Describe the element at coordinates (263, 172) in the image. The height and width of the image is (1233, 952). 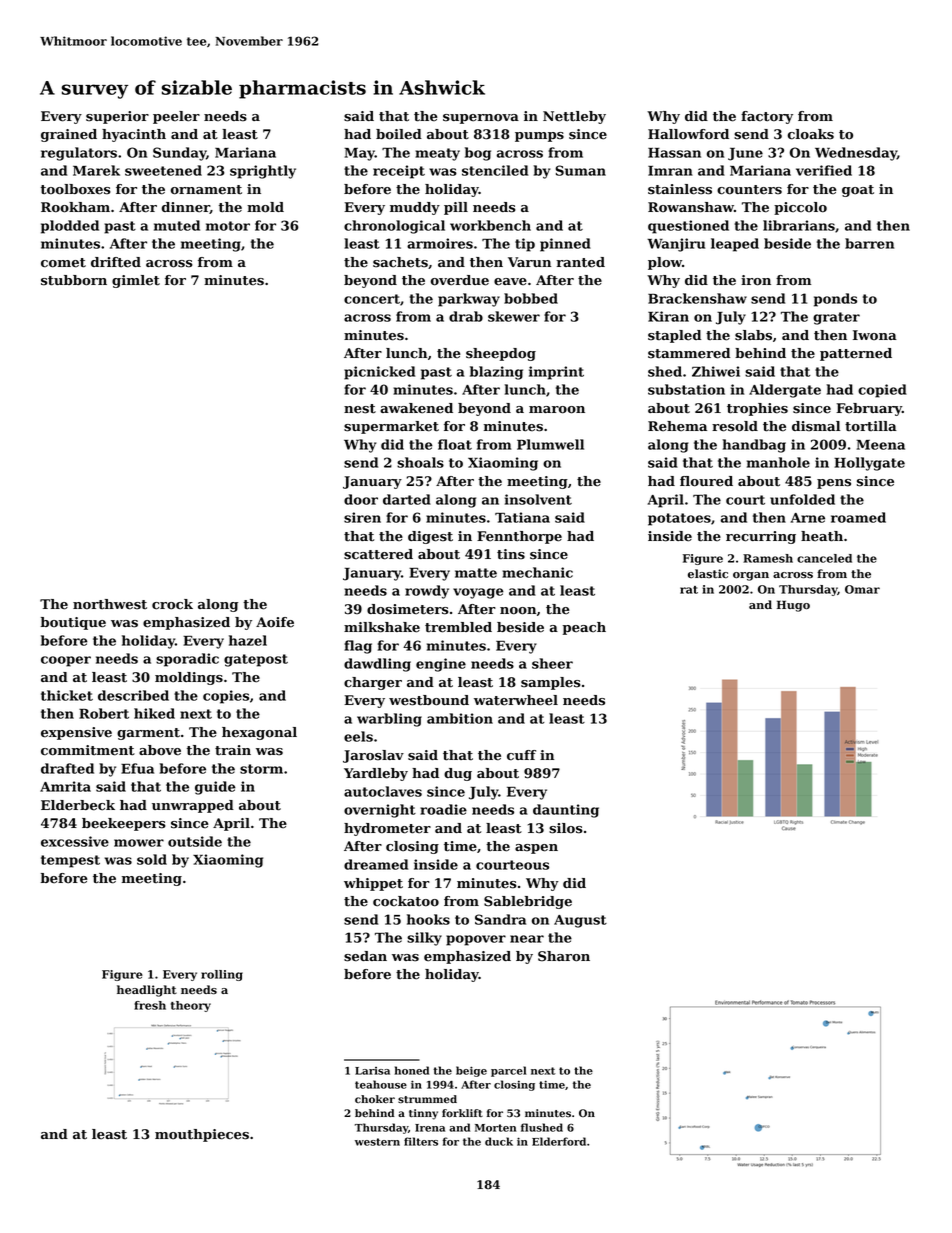
I see `sprightly` at that location.
